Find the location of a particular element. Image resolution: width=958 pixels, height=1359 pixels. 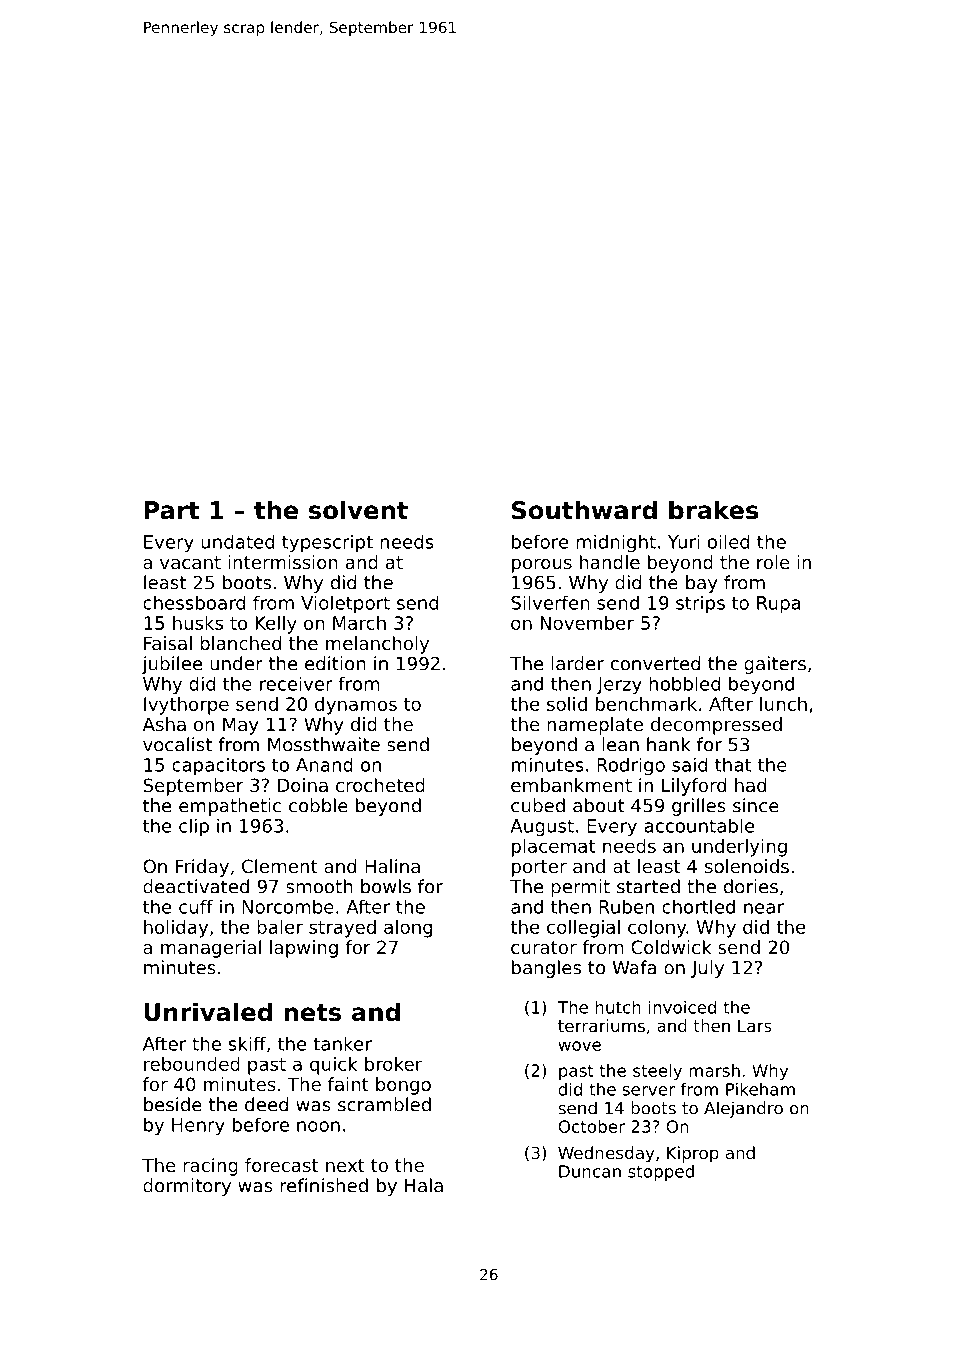

nets is located at coordinates (312, 1013).
